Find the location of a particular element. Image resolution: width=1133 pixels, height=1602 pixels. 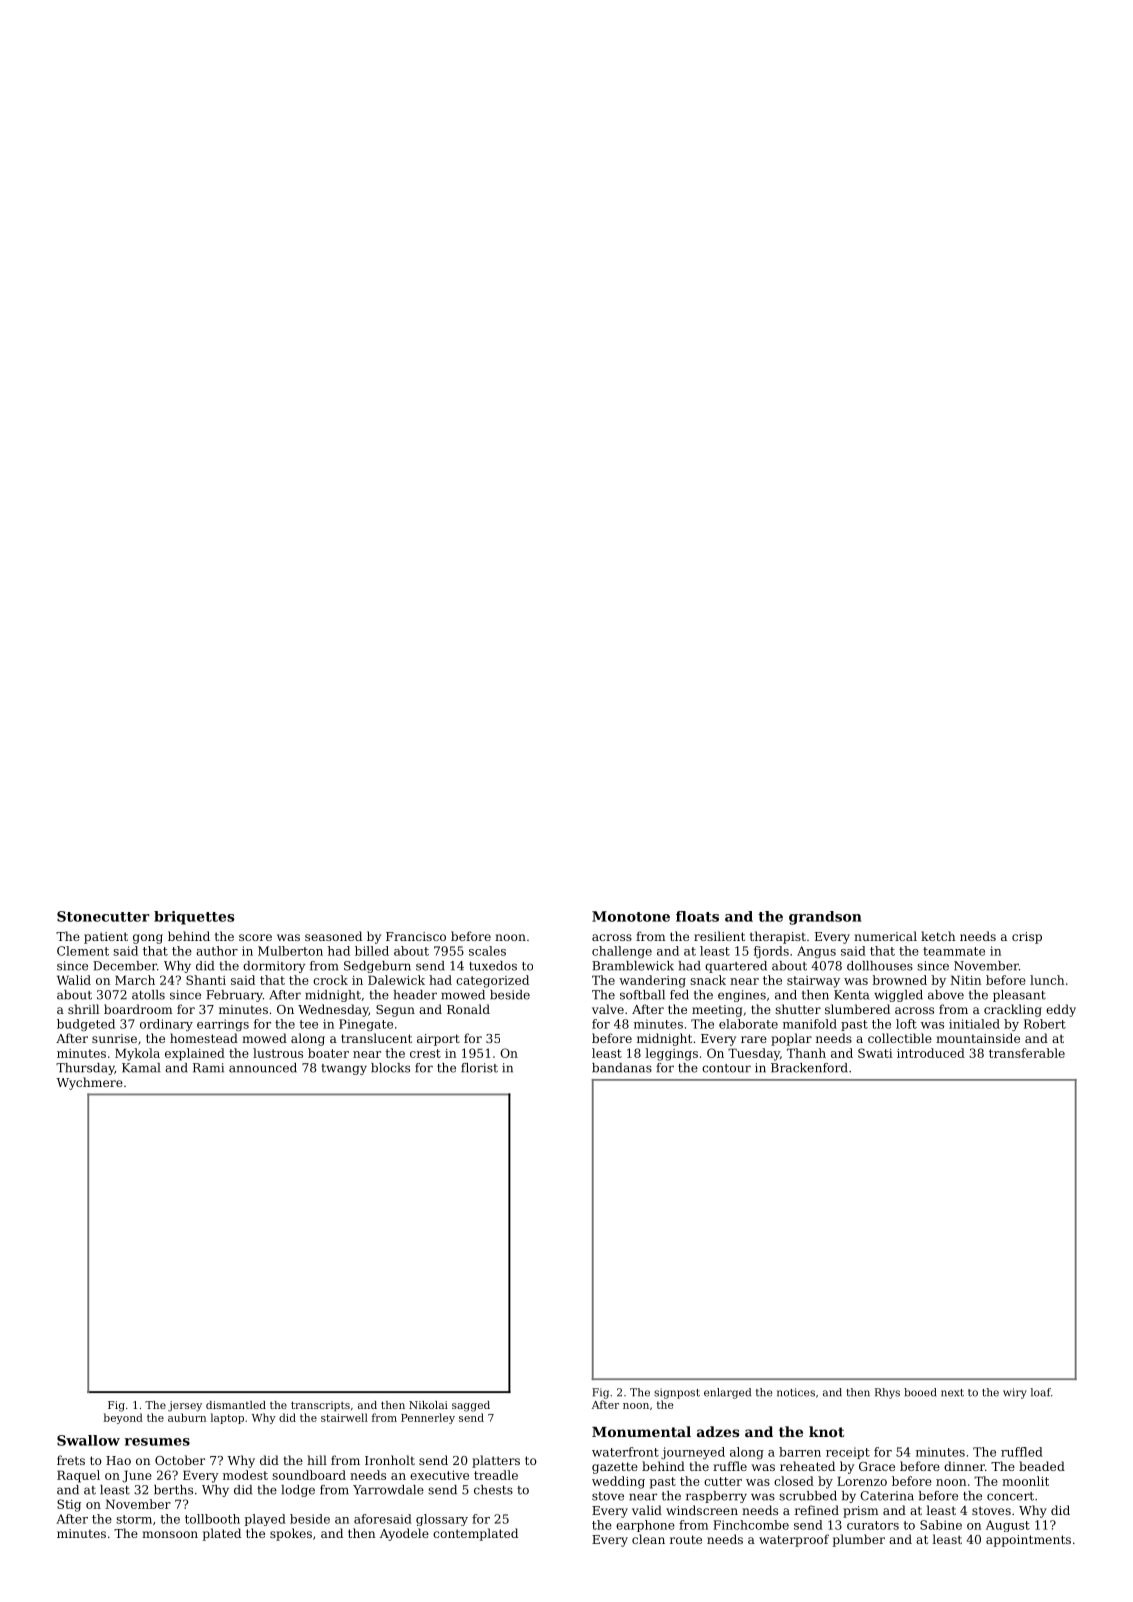

blocks is located at coordinates (390, 1068).
